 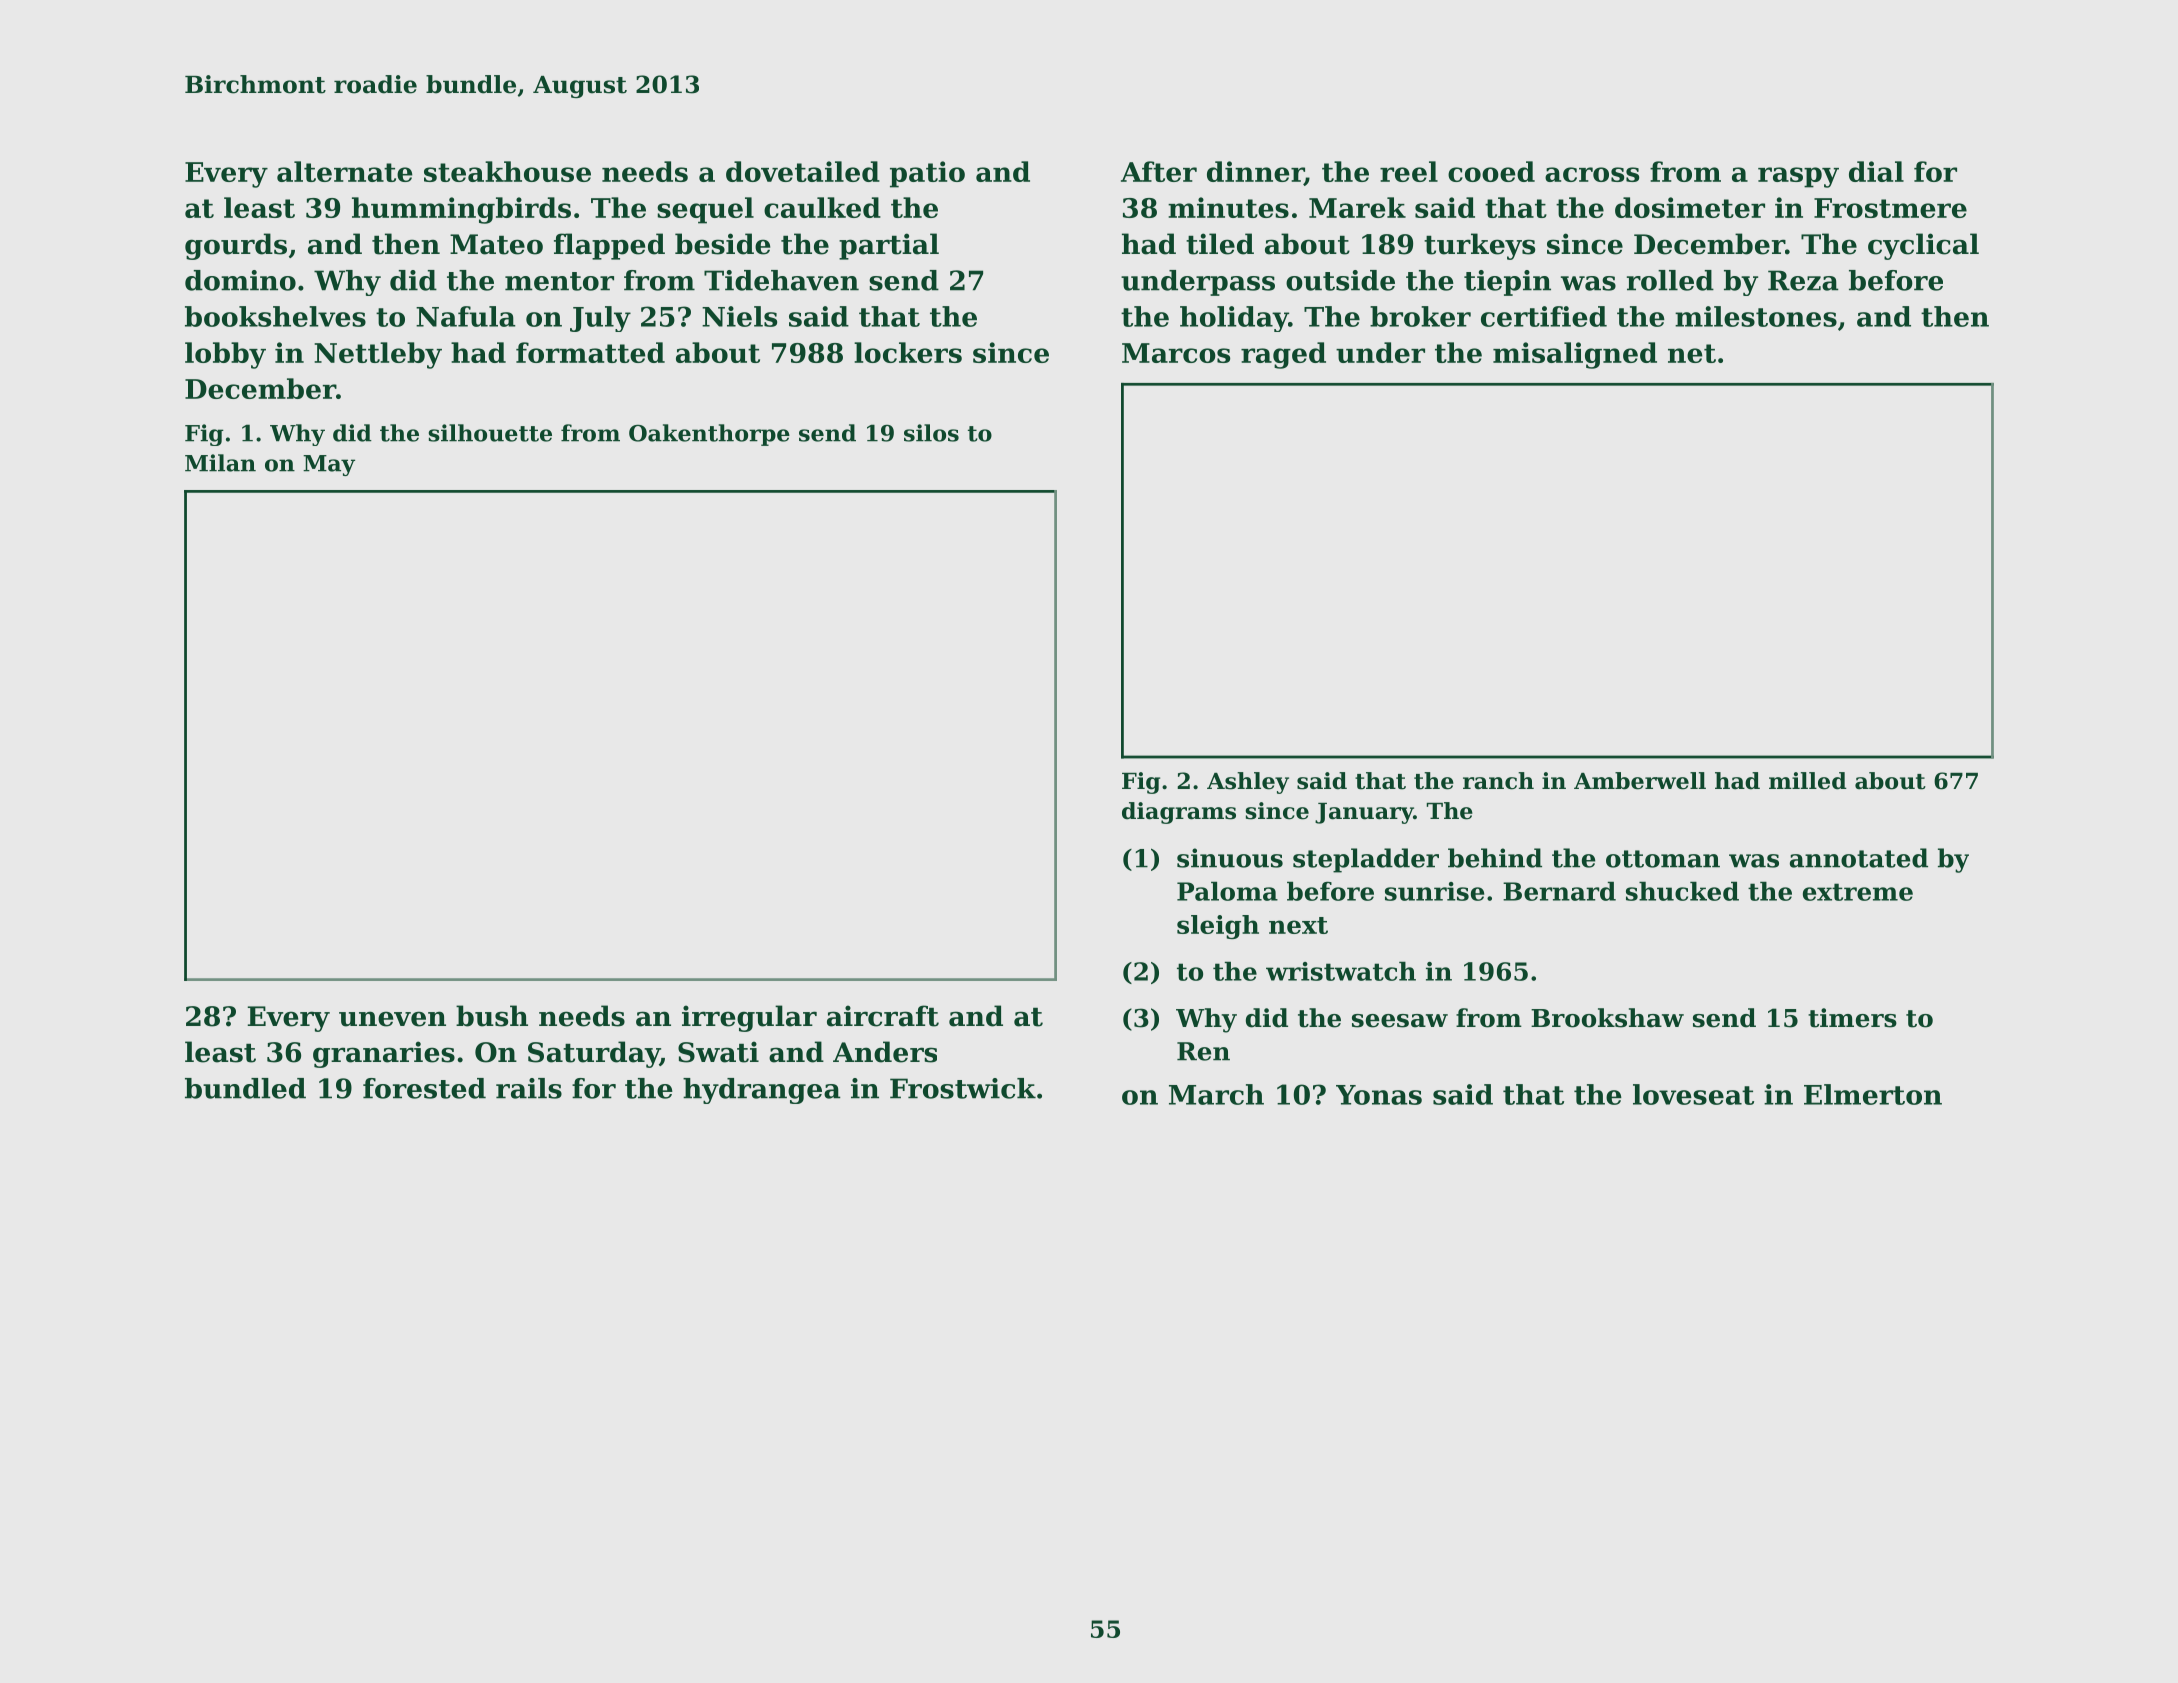 What do you see at coordinates (507, 171) in the document?
I see `steakhouse` at bounding box center [507, 171].
